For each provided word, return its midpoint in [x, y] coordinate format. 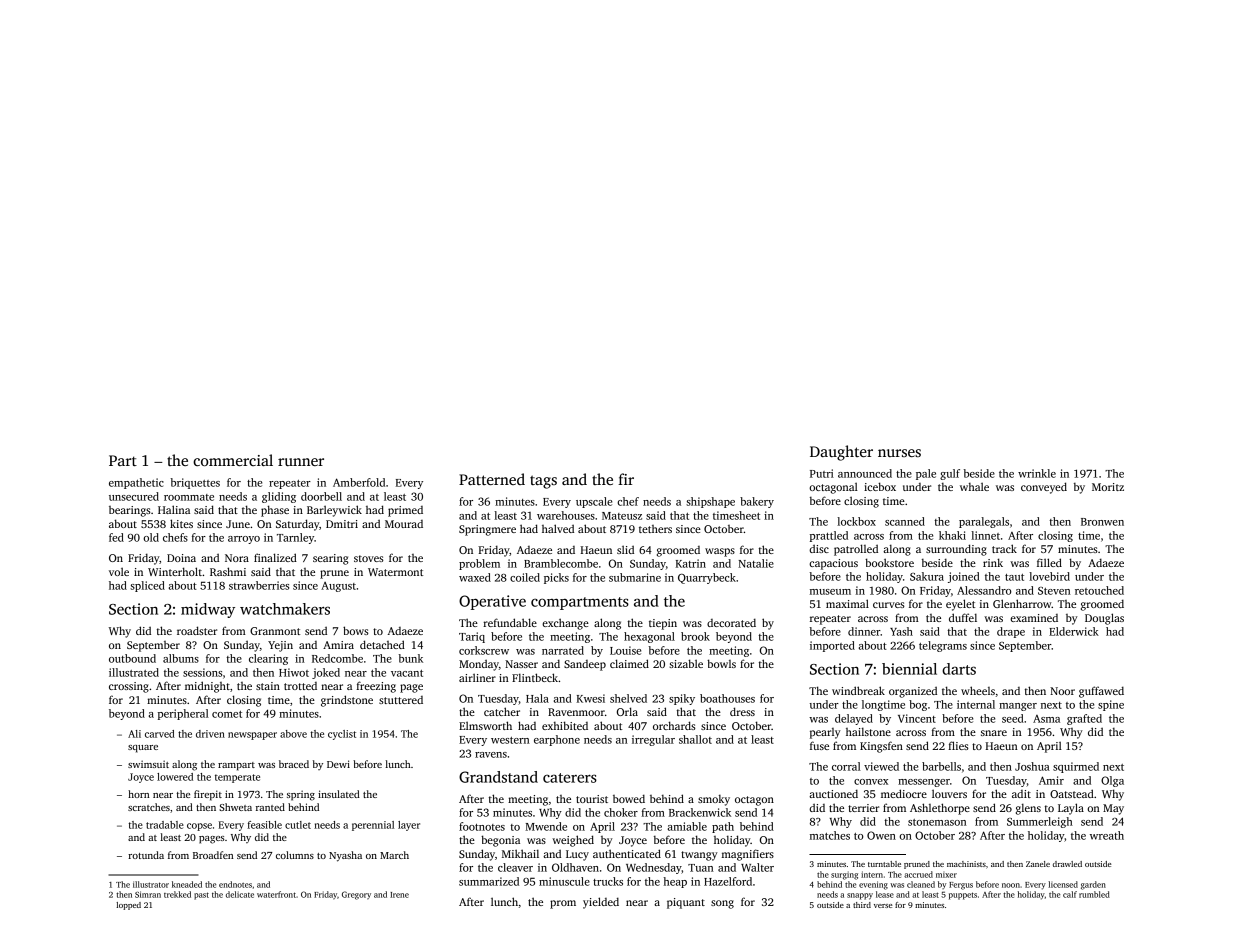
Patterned [492, 479]
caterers [570, 778]
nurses [899, 453]
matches [830, 835]
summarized [489, 881]
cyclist [342, 735]
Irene [399, 895]
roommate [189, 497]
